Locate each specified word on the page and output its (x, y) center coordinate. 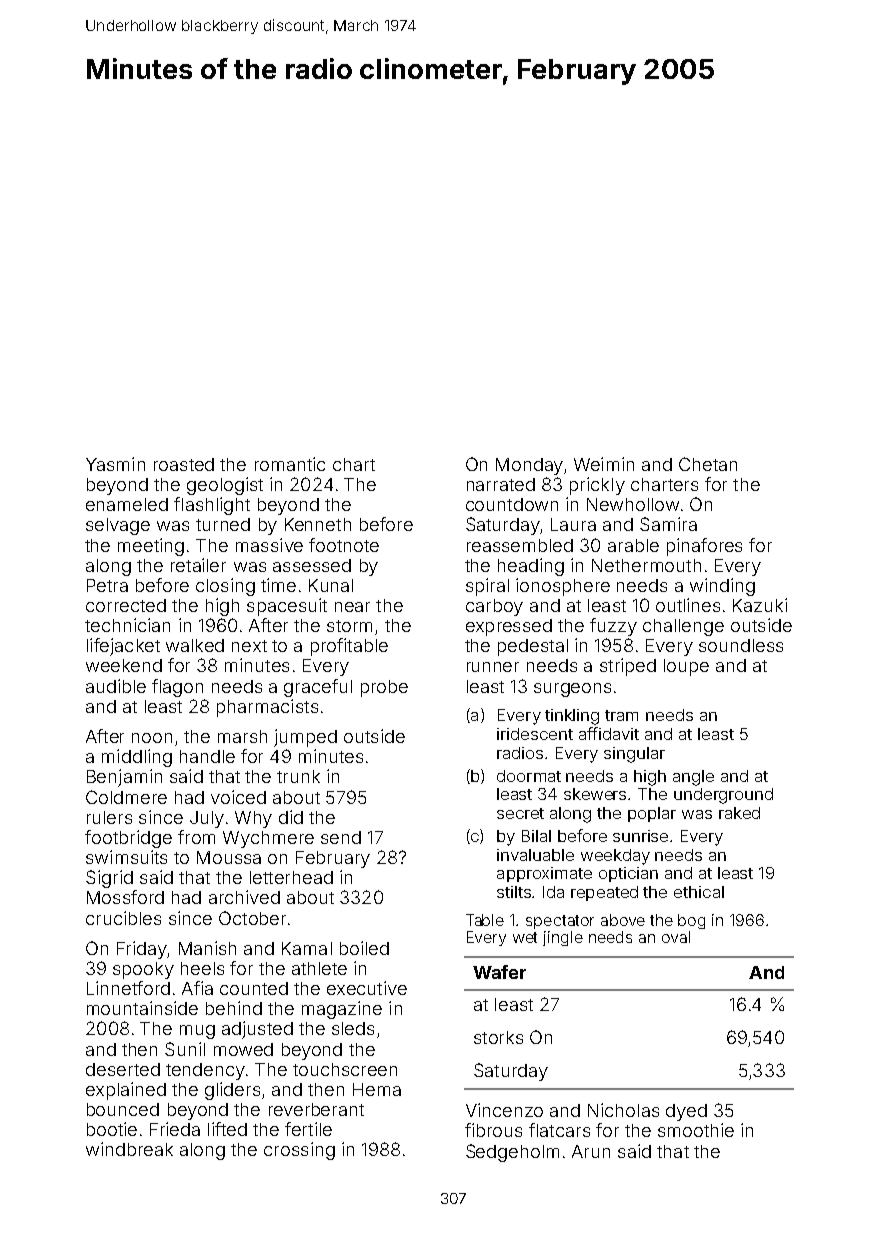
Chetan (708, 464)
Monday (529, 466)
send (341, 837)
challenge (683, 627)
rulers (109, 817)
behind (234, 1008)
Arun (591, 1151)
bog (691, 921)
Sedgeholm (512, 1153)
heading (531, 567)
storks (498, 1037)
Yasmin (115, 464)
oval (676, 937)
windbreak (129, 1149)
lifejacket (123, 647)
